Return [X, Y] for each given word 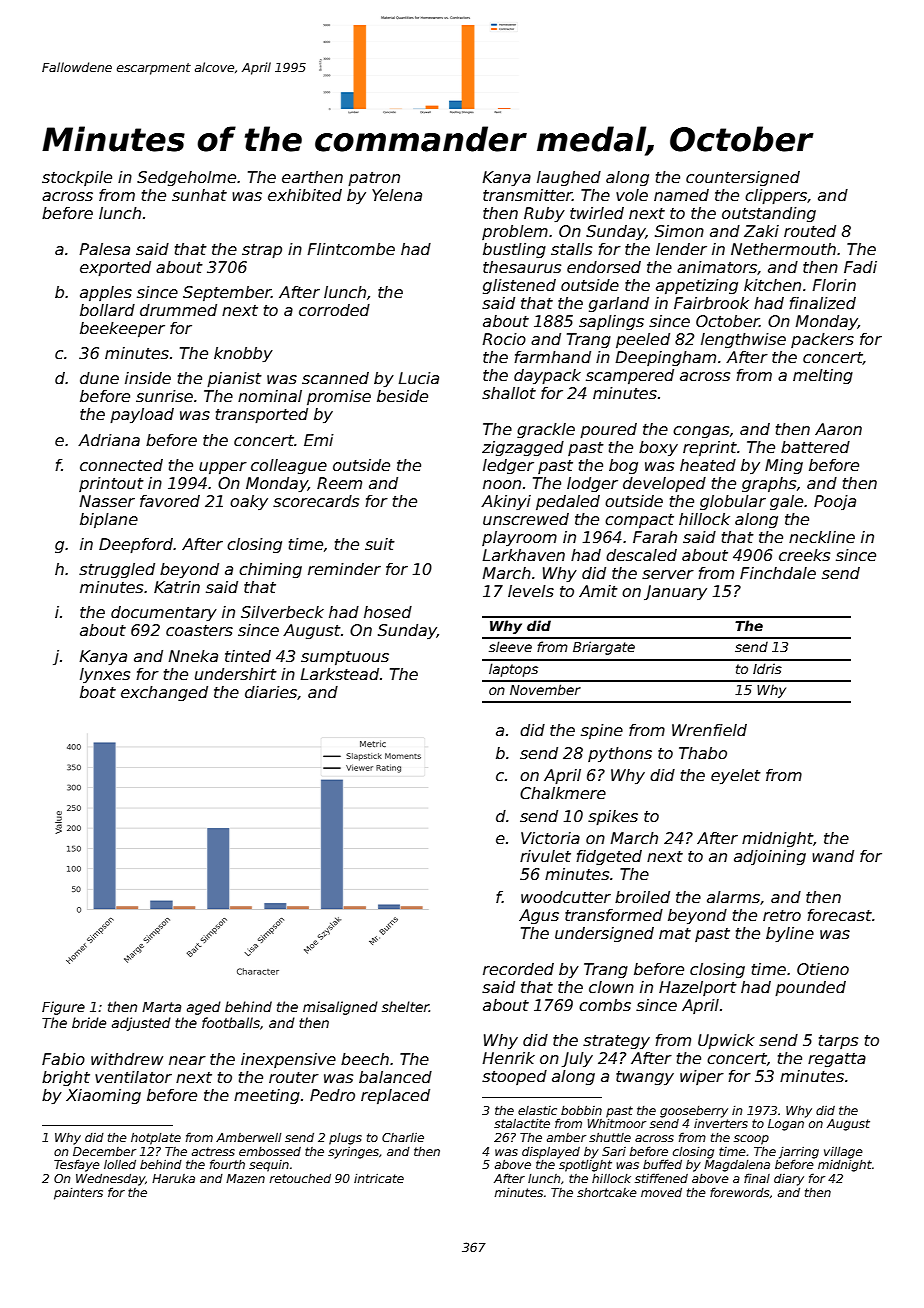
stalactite [522, 1123]
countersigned [743, 178]
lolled [120, 1164]
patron [374, 179]
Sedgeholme [186, 178]
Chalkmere [563, 793]
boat [98, 692]
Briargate [604, 648]
